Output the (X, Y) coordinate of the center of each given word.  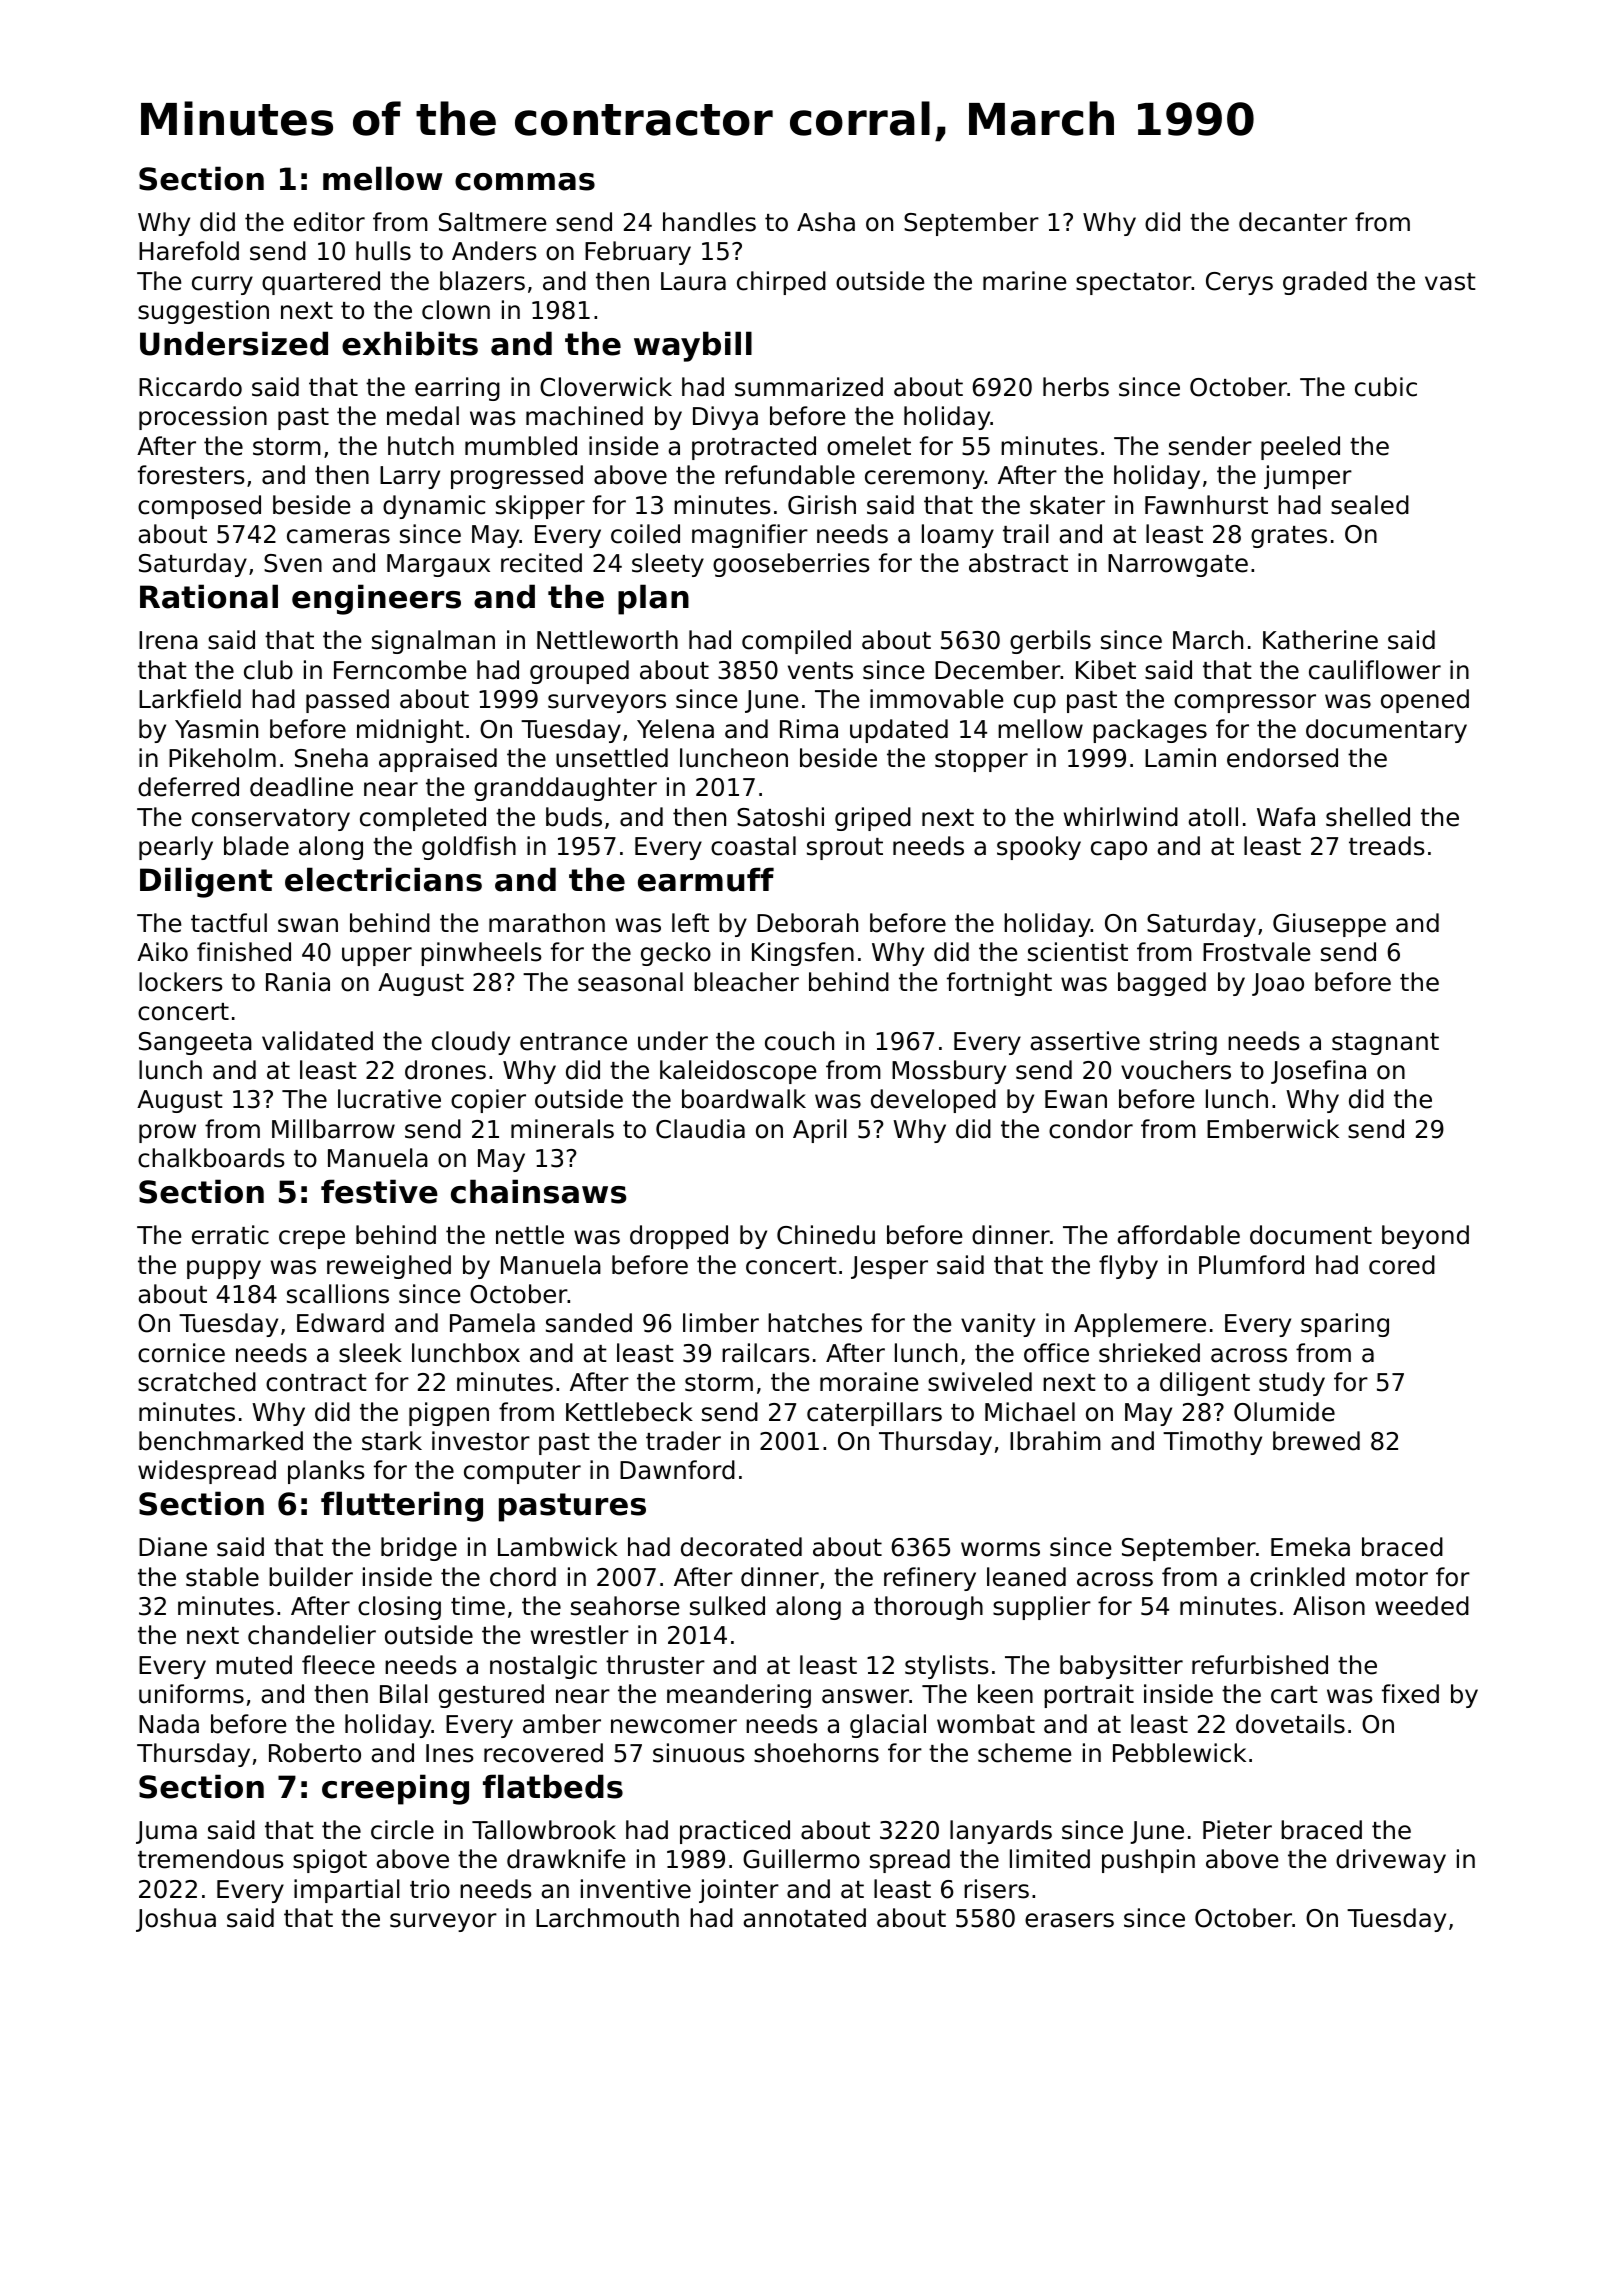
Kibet (1106, 670)
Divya (725, 418)
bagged (1162, 984)
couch (799, 1041)
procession (203, 418)
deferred (188, 787)
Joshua (176, 1920)
